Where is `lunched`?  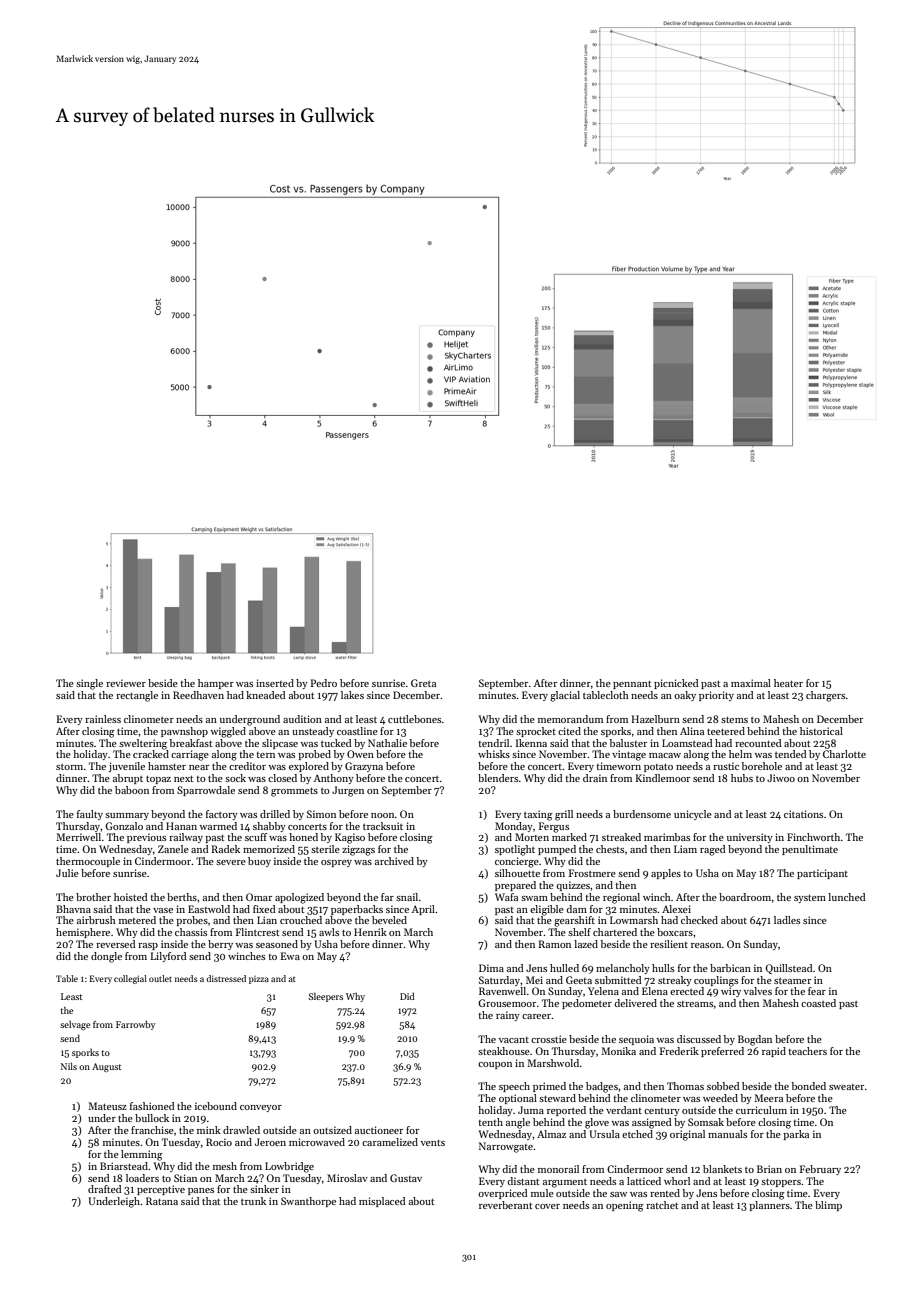 lunched is located at coordinates (847, 897).
